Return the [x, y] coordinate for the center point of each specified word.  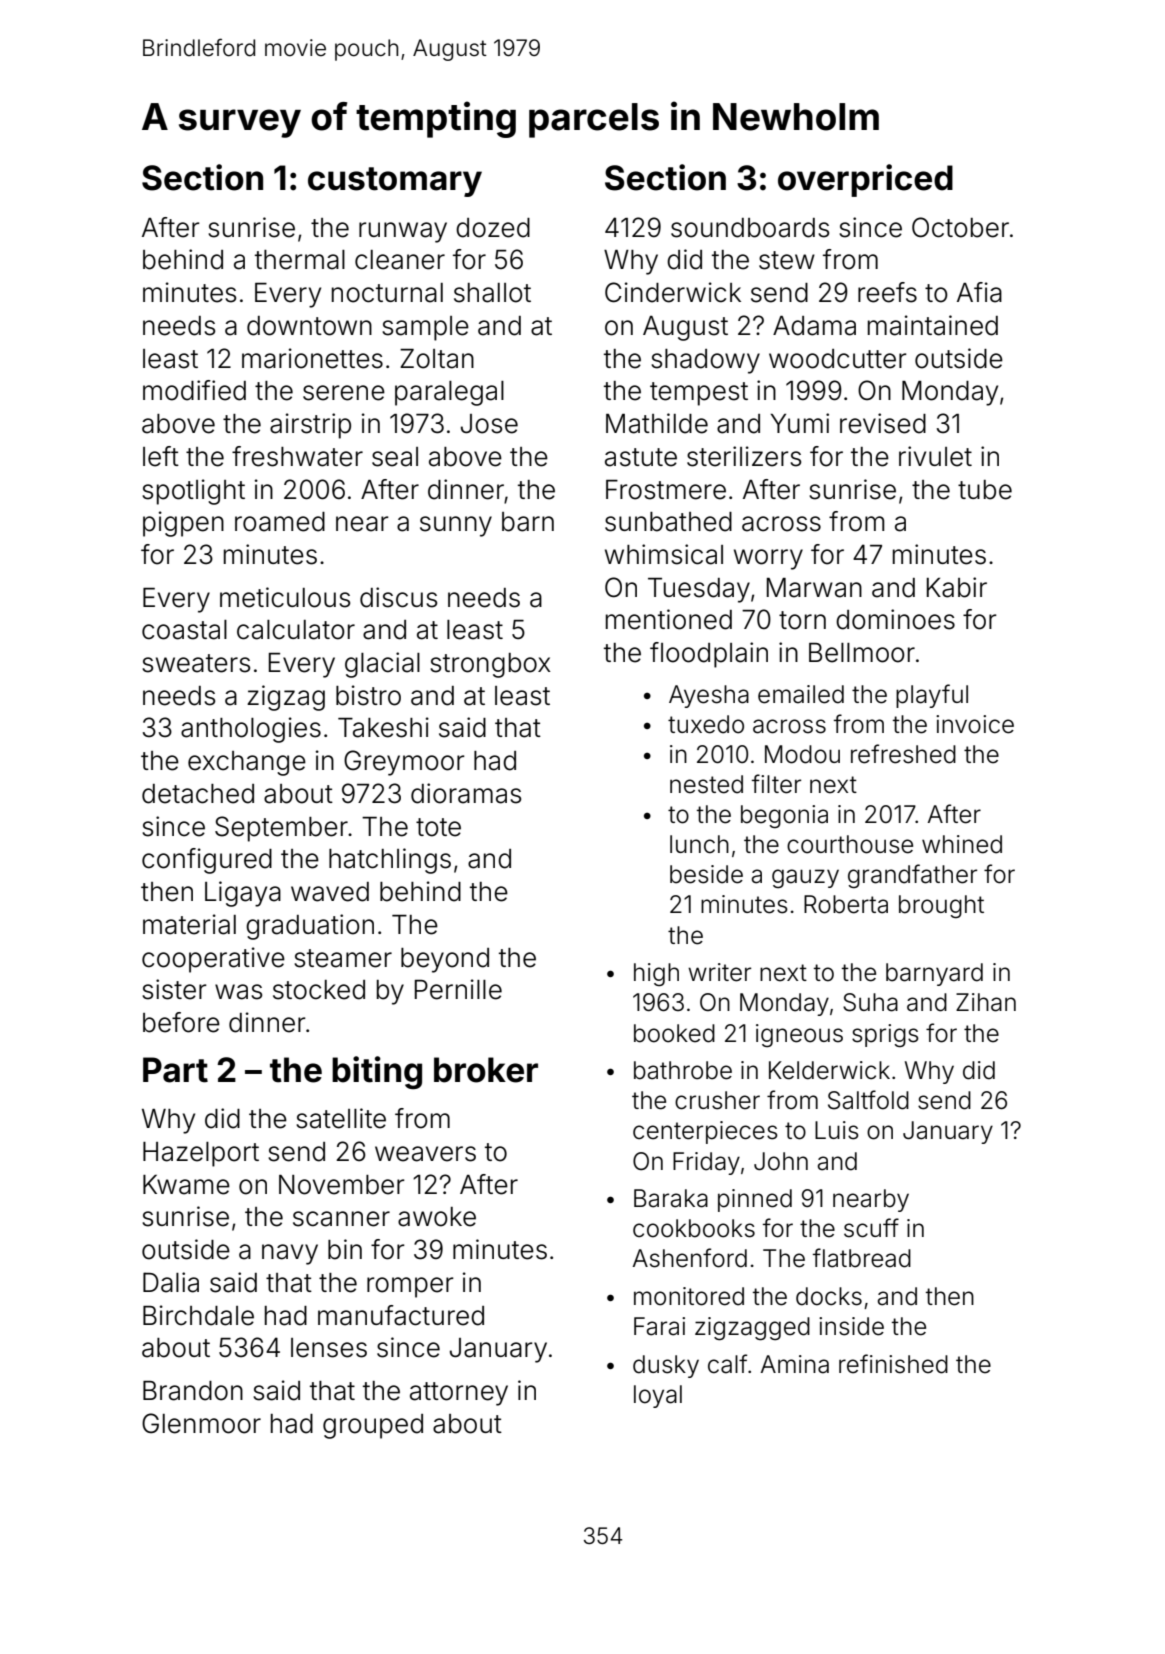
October [960, 227]
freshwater [297, 456]
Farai [659, 1326]
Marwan [814, 588]
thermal [300, 260]
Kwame [186, 1185]
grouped [373, 1426]
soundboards [750, 228]
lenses [329, 1348]
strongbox [490, 665]
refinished [893, 1364]
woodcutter [838, 359]
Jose [489, 424]
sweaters [196, 663]
